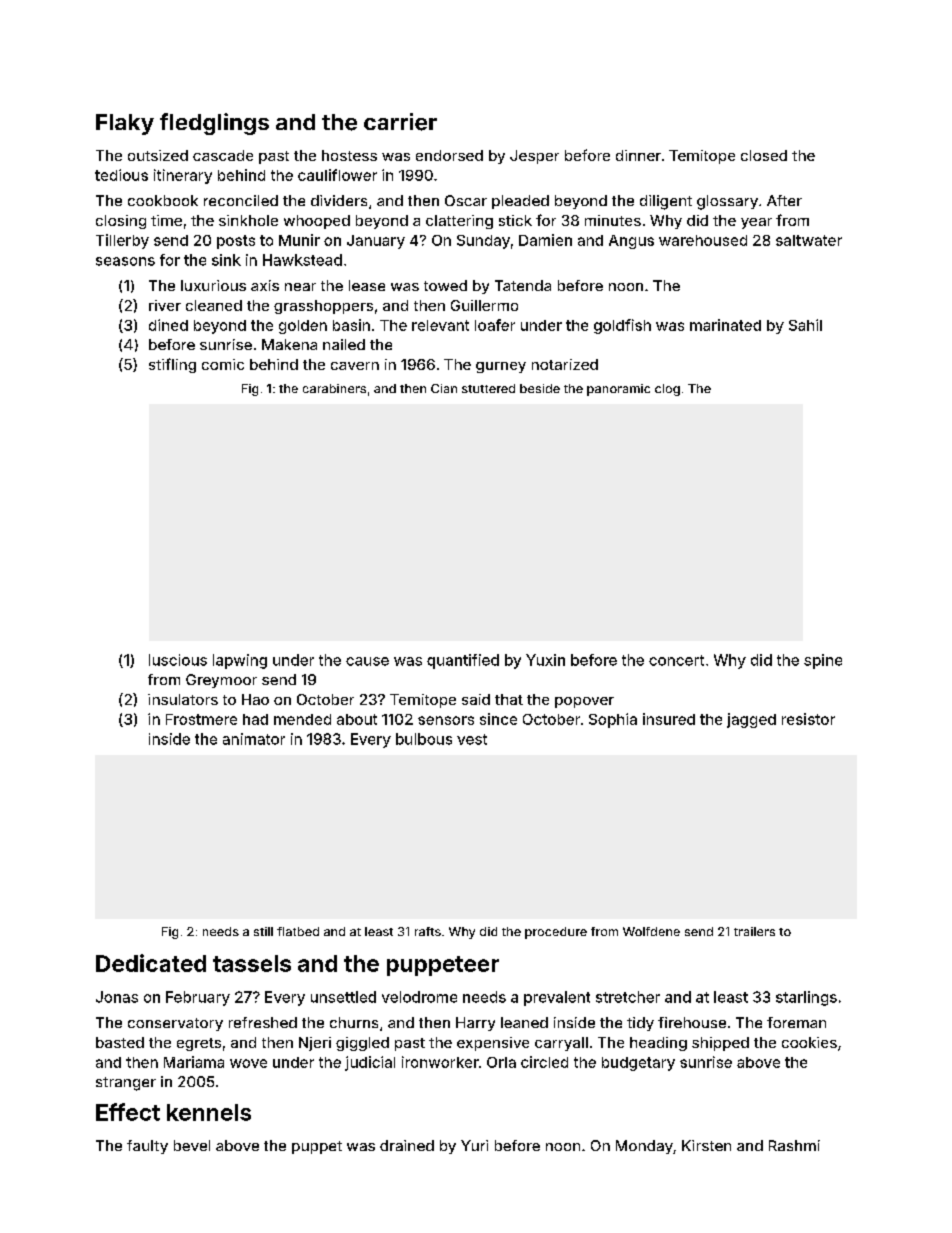  What do you see at coordinates (644, 1147) in the page?
I see `Monday` at bounding box center [644, 1147].
